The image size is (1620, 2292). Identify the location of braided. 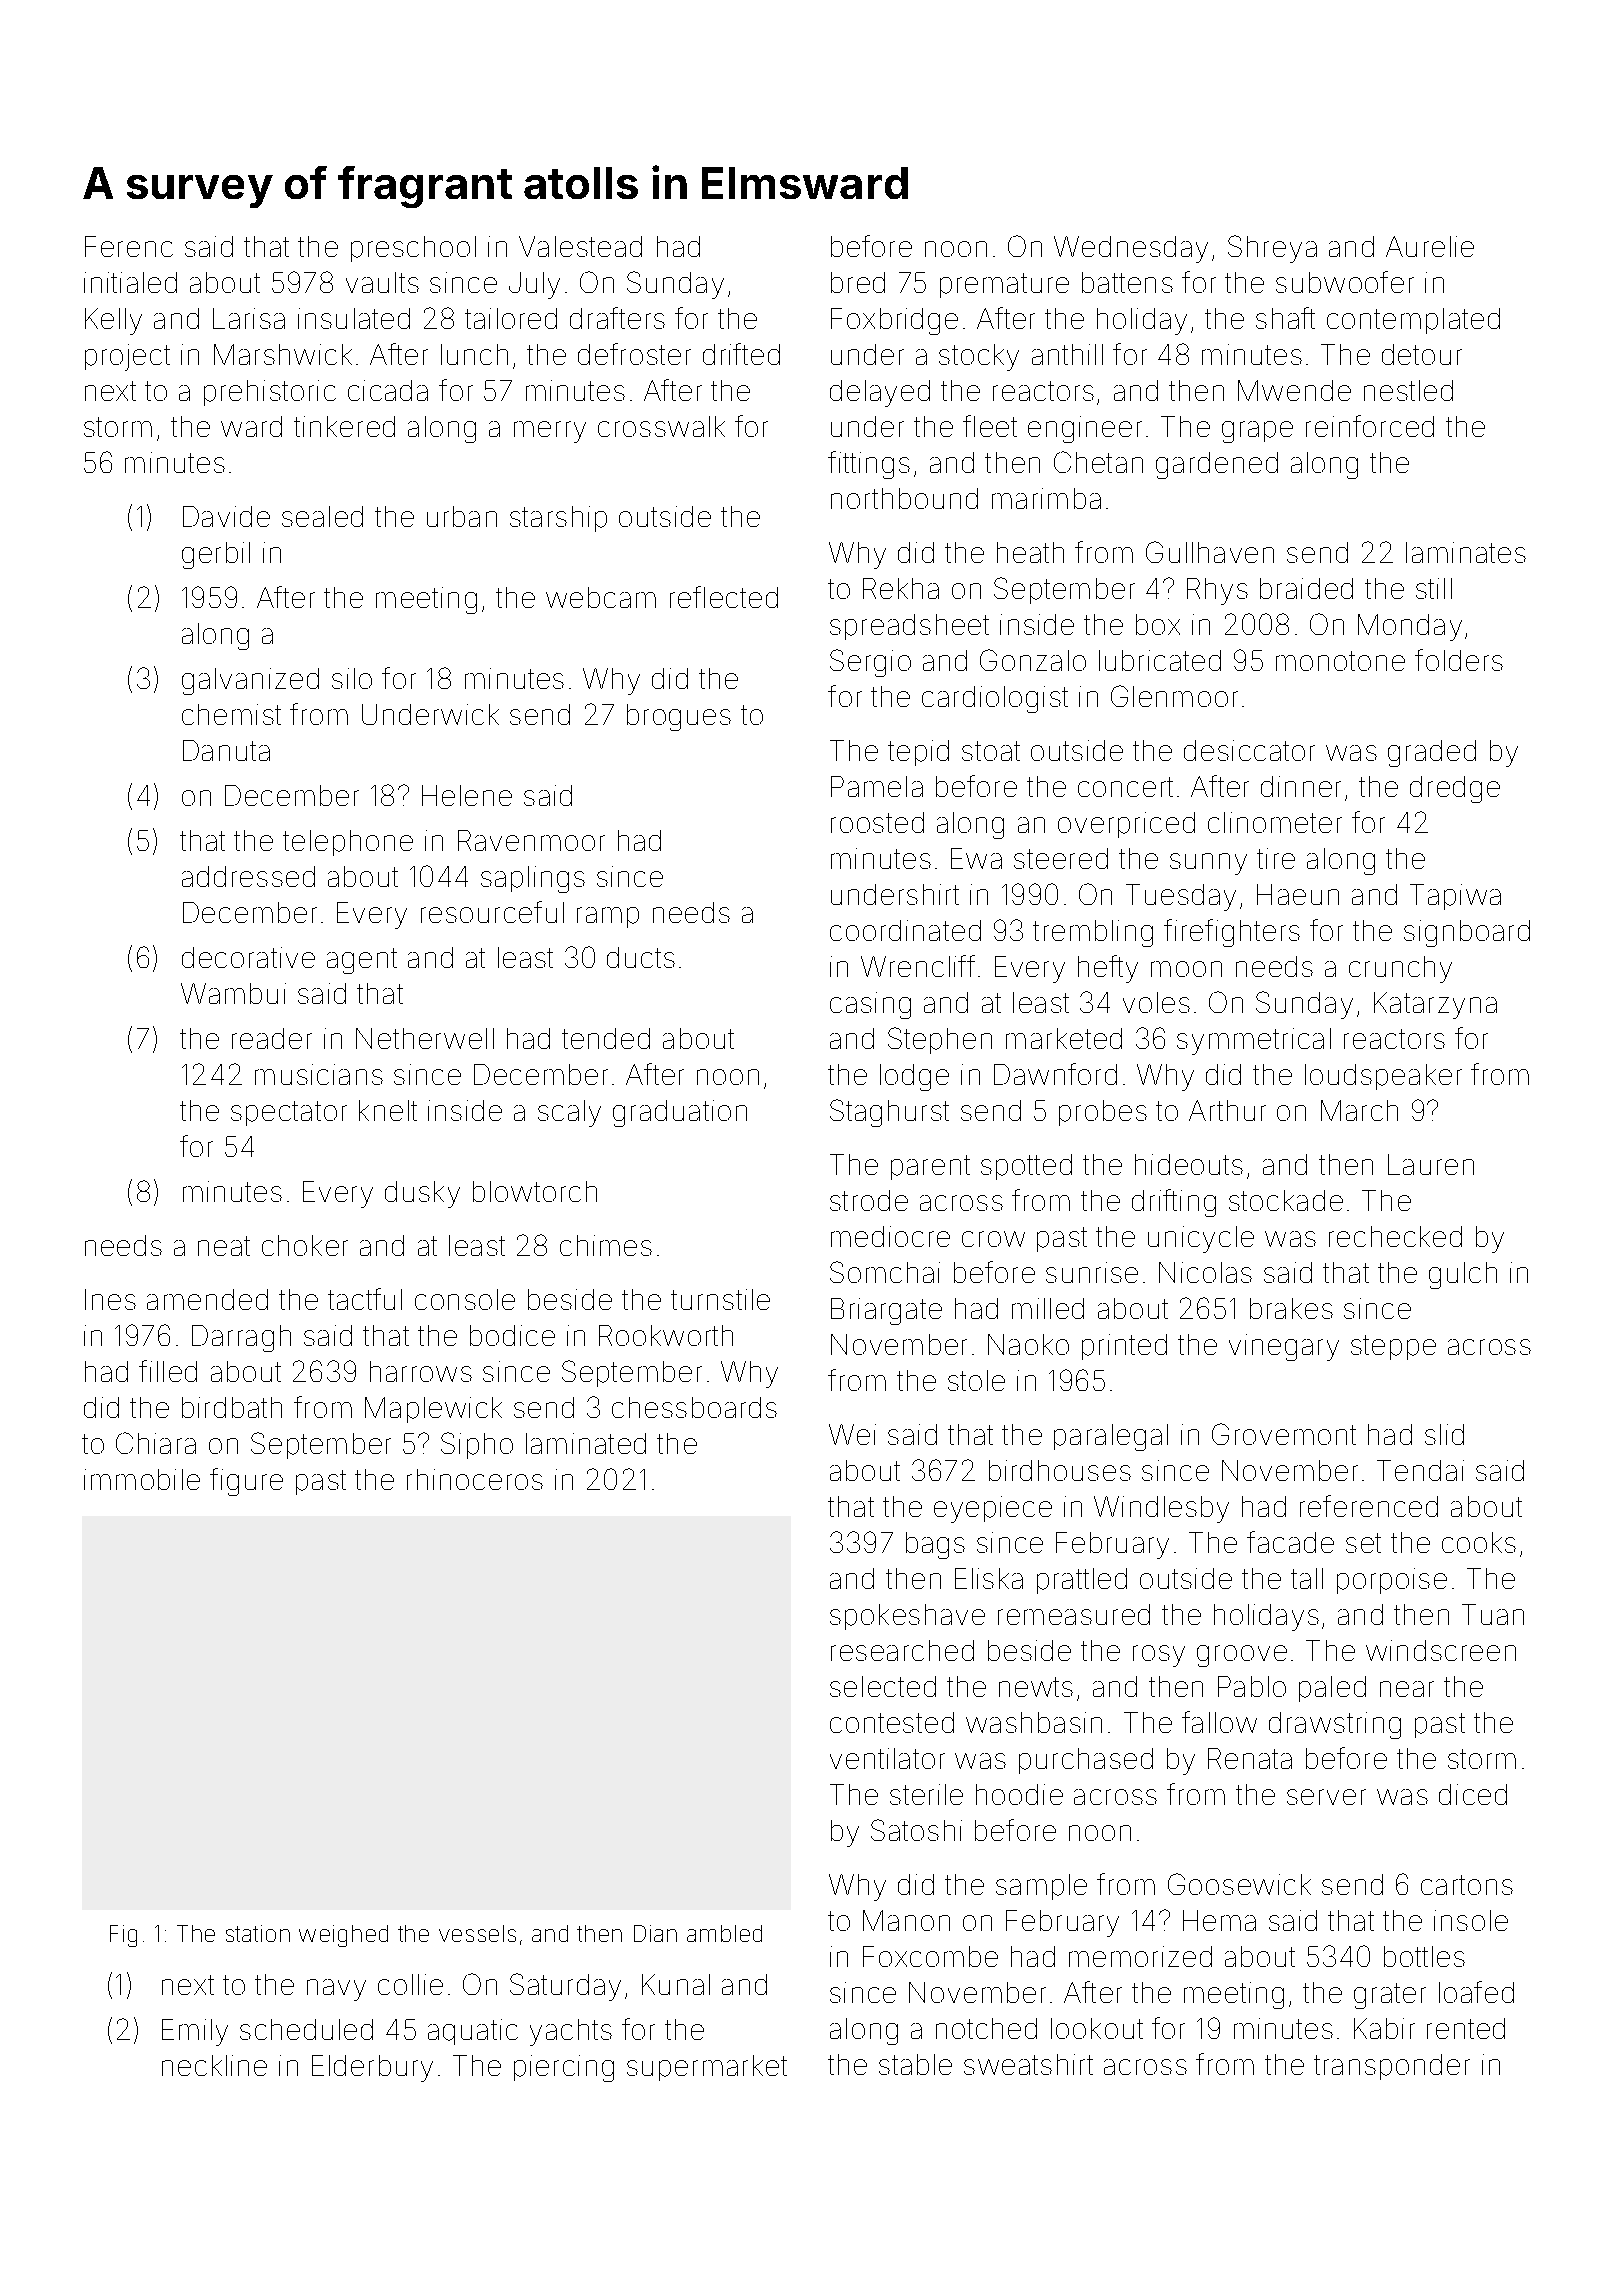
(1306, 588).
